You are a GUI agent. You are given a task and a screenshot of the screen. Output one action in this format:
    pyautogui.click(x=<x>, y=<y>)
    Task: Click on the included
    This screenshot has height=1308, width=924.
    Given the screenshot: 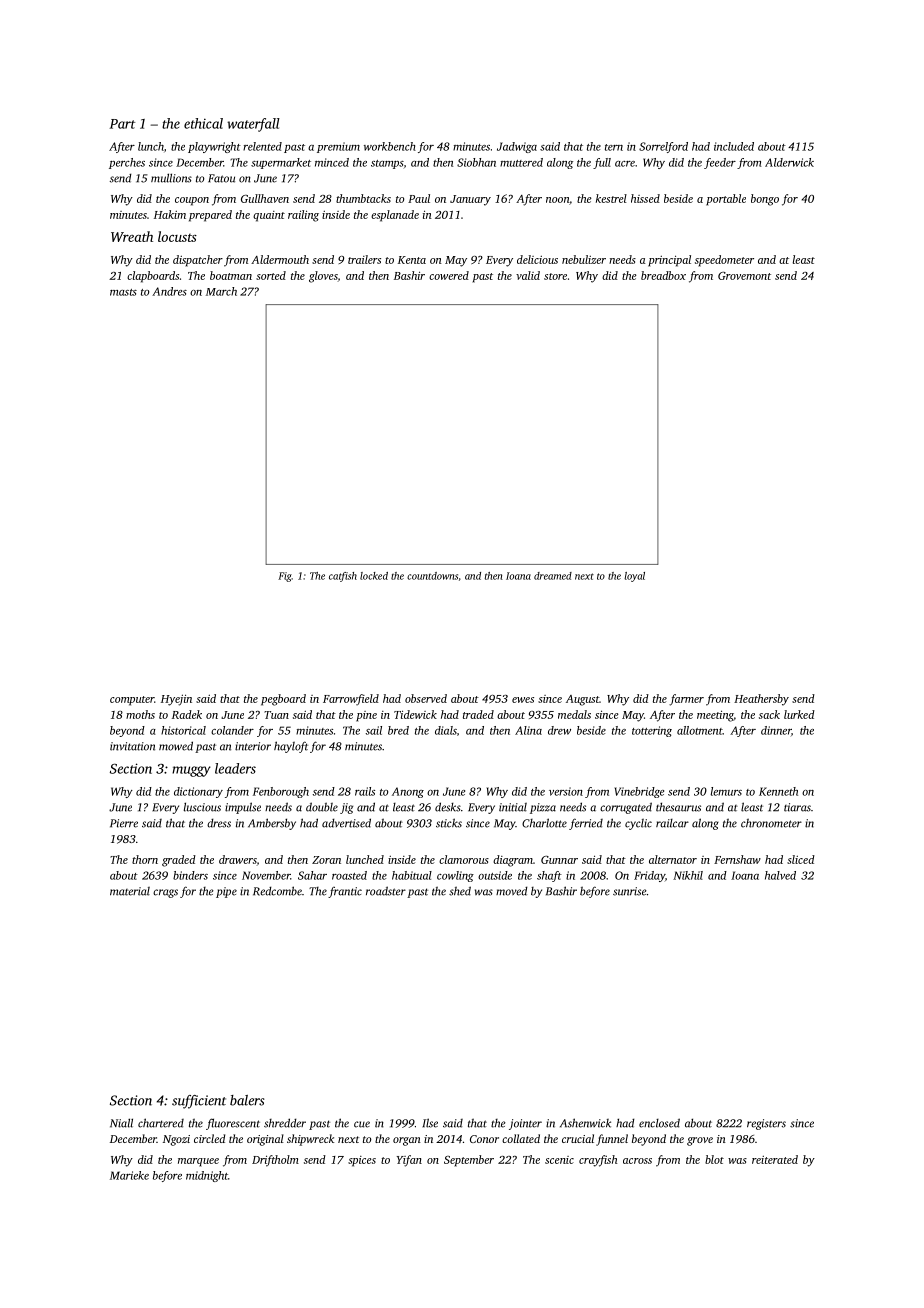 What is the action you would take?
    pyautogui.click(x=734, y=146)
